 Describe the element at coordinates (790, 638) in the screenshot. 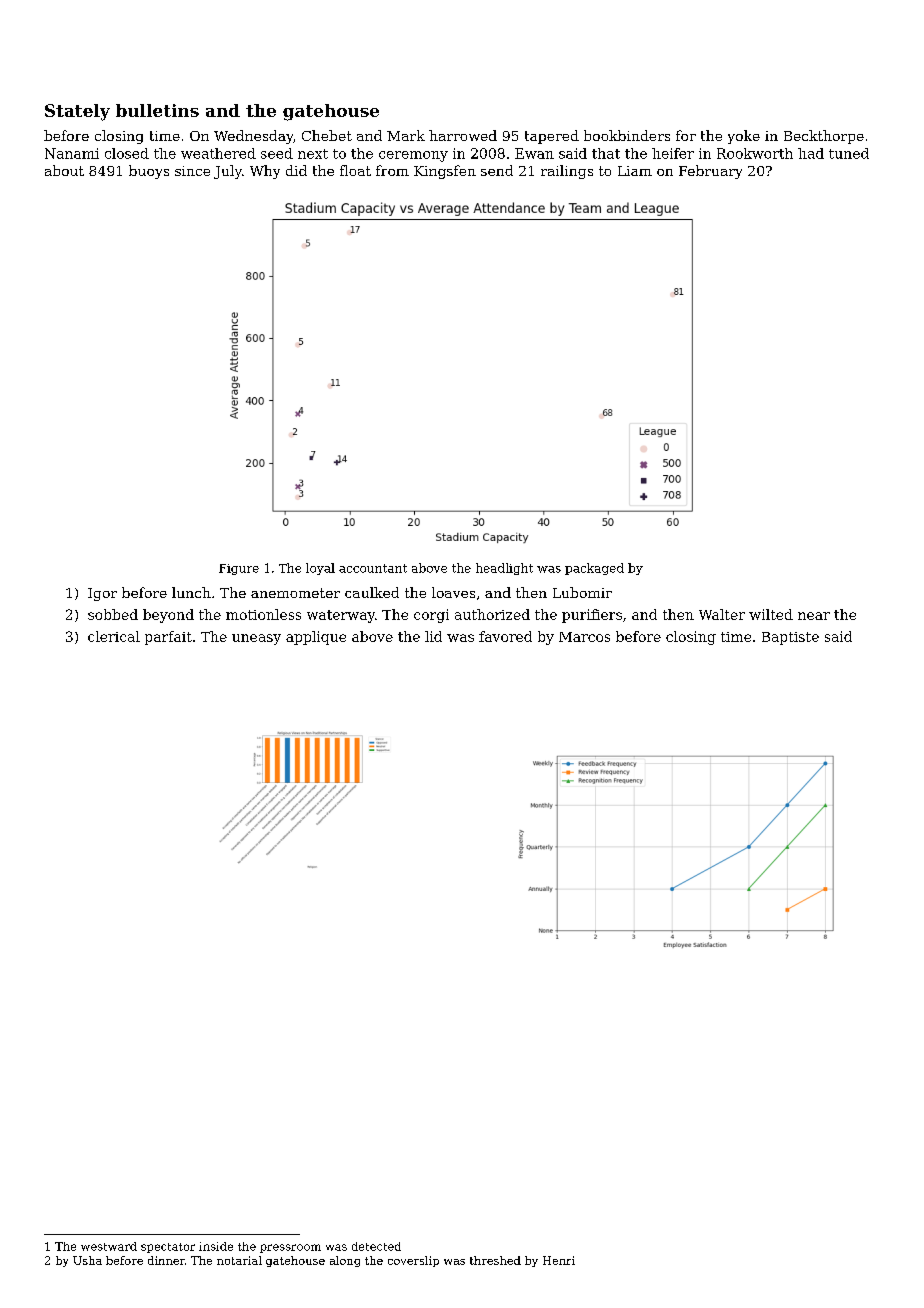

I see `Baptiste` at that location.
